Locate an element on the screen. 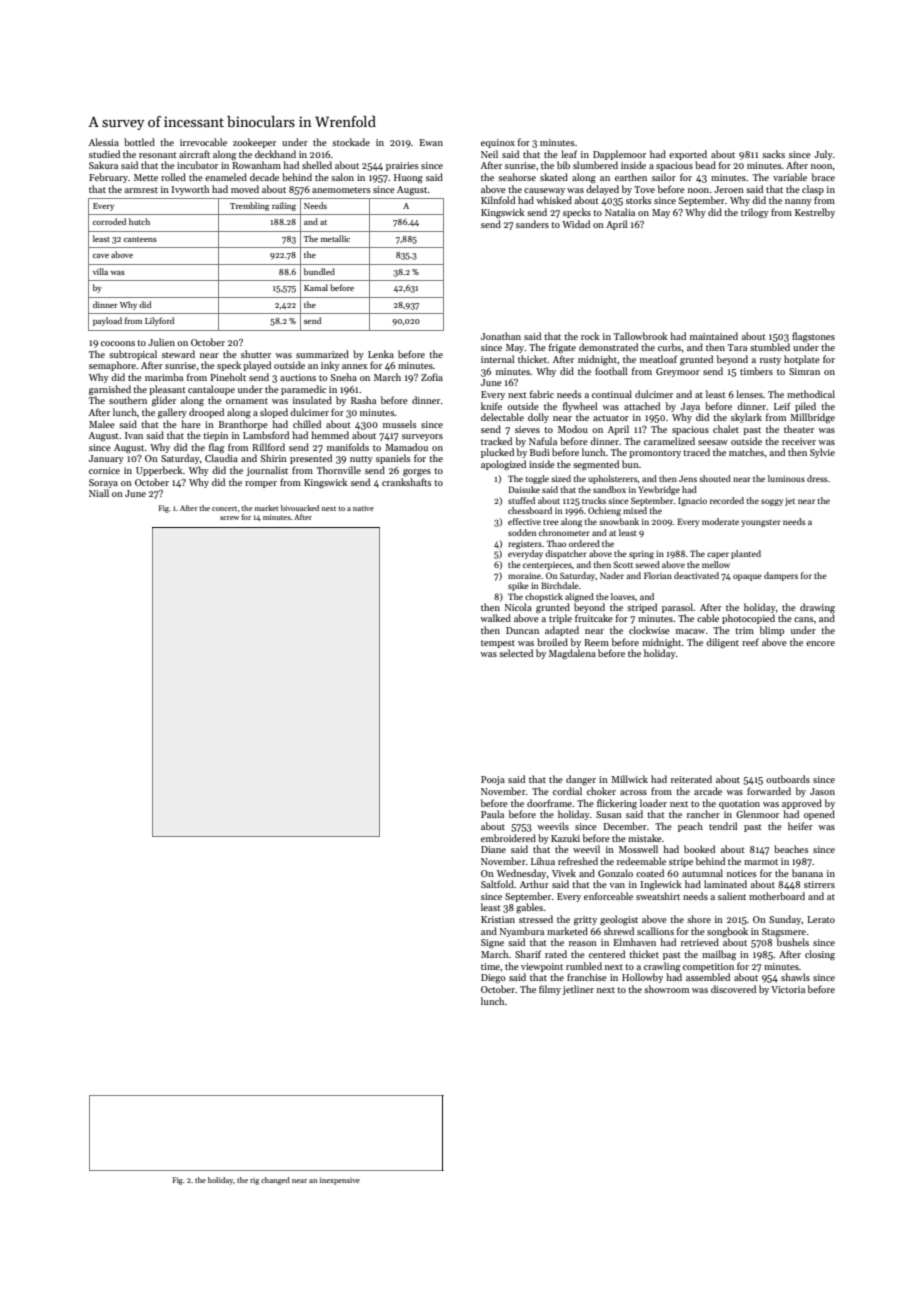  Pooja is located at coordinates (493, 780).
